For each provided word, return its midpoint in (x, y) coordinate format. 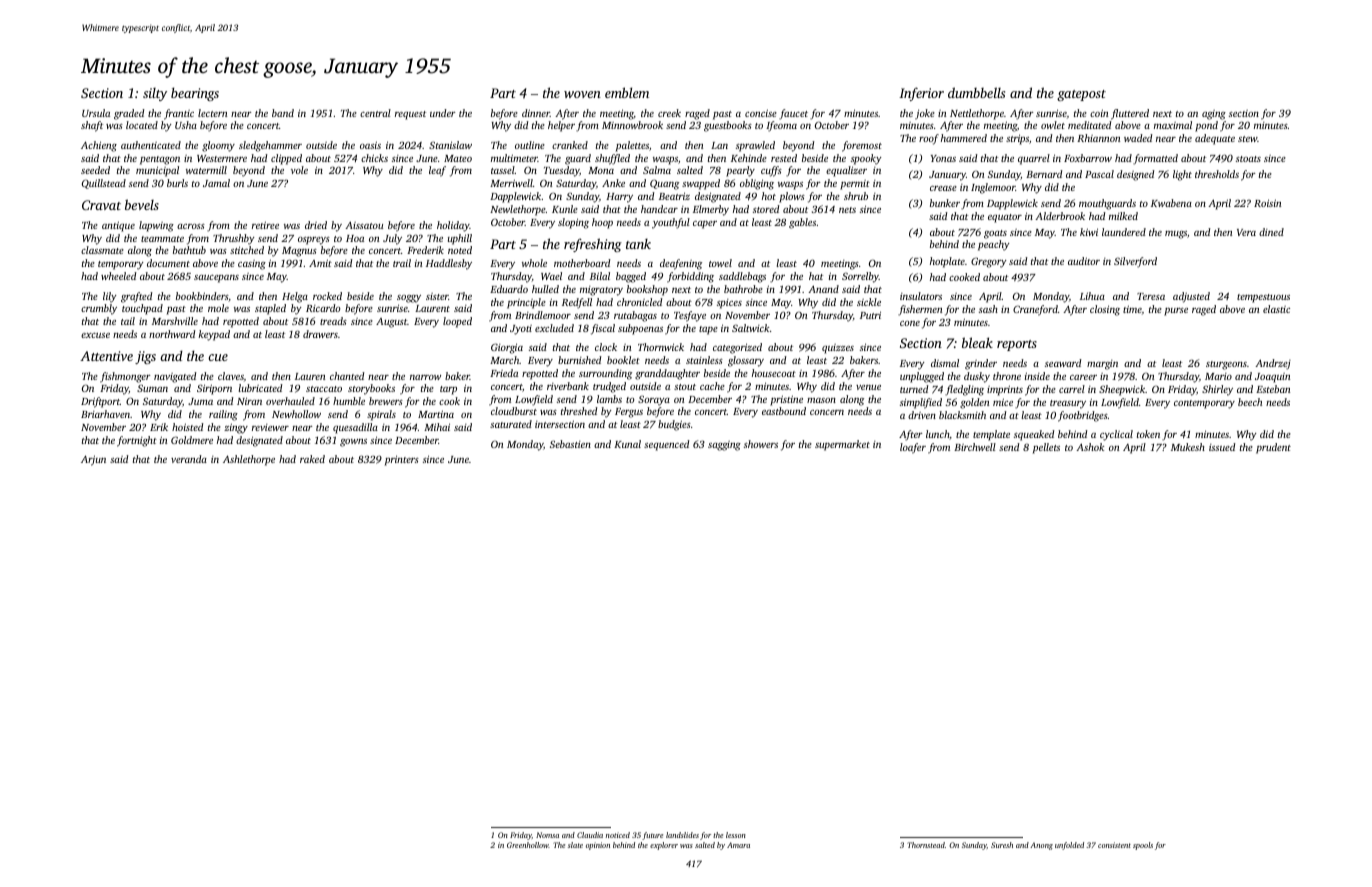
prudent (1273, 448)
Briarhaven (105, 414)
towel (720, 263)
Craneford (1035, 310)
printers (402, 460)
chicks (374, 158)
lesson (736, 835)
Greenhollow (528, 845)
